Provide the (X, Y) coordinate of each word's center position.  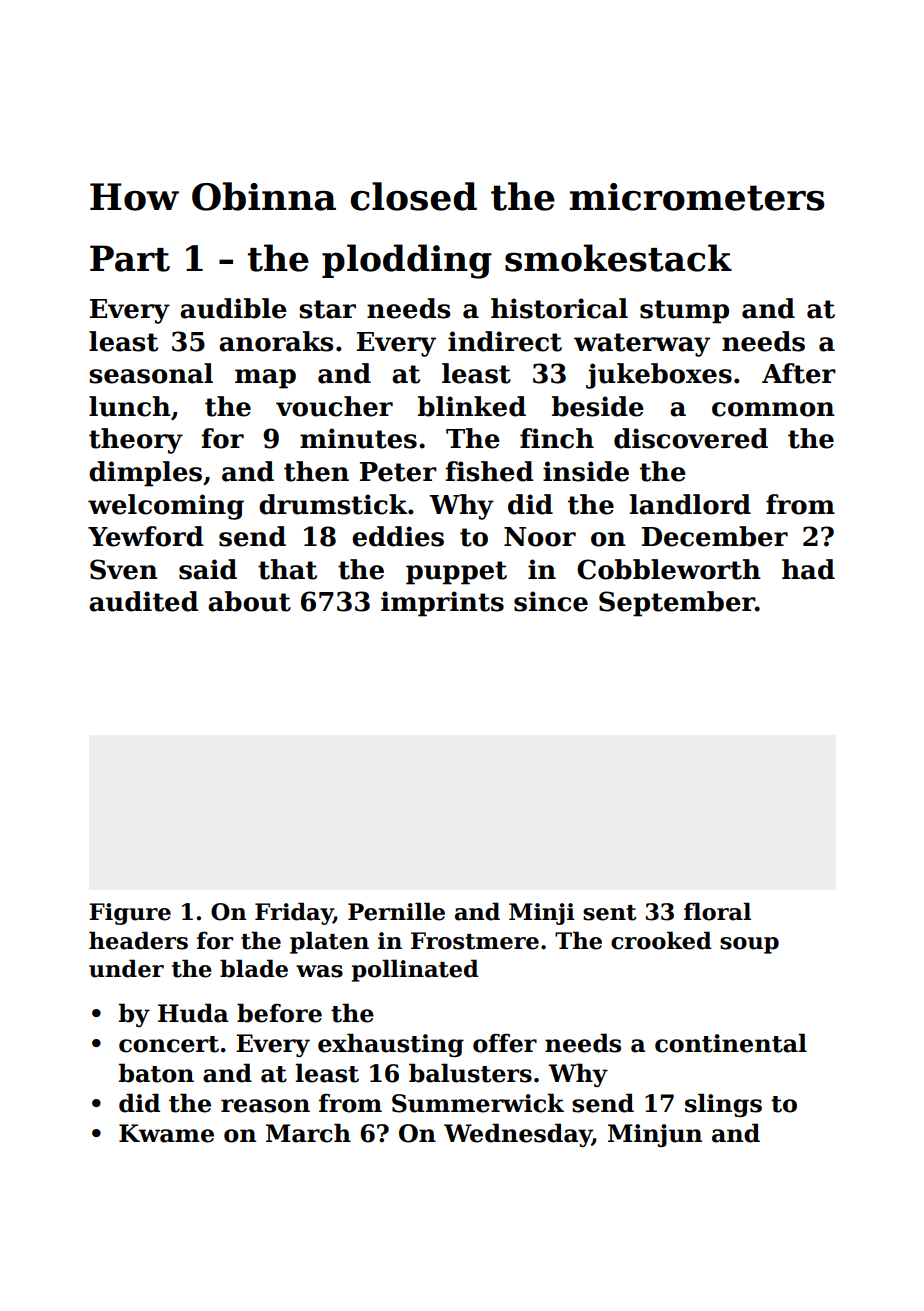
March (308, 1133)
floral (717, 911)
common (773, 409)
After (799, 373)
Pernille (396, 911)
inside (586, 471)
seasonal (151, 373)
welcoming (166, 507)
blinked (472, 406)
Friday (294, 913)
